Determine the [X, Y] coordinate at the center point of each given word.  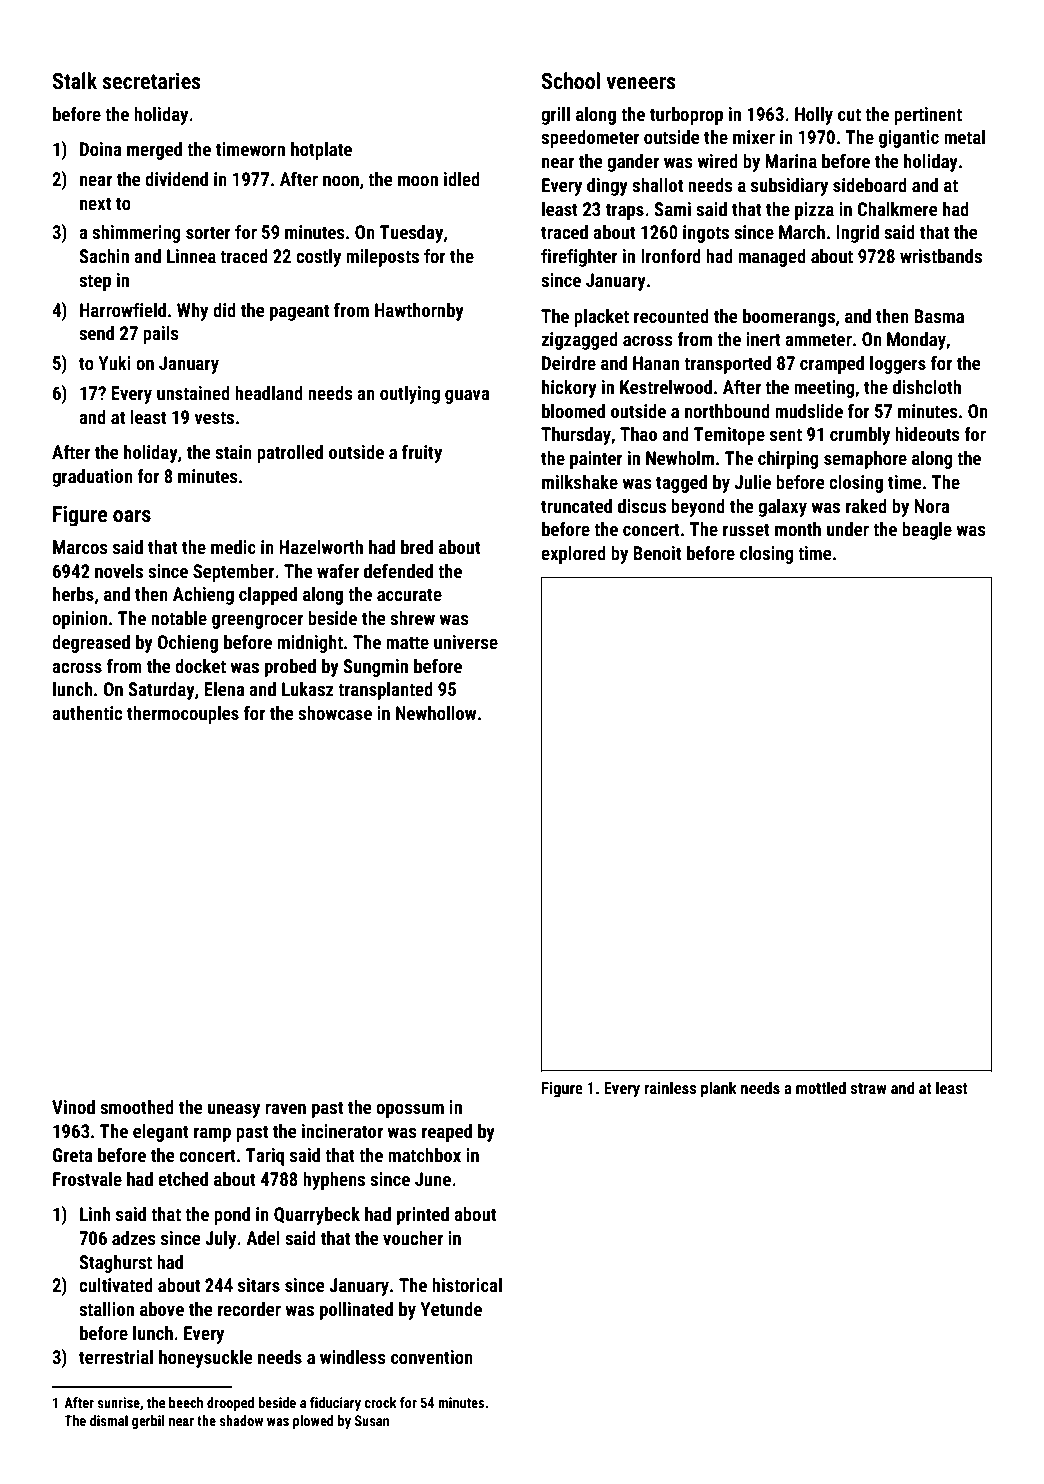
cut [849, 114]
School [571, 81]
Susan [372, 1420]
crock [380, 1402]
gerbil [148, 1422]
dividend [176, 179]
